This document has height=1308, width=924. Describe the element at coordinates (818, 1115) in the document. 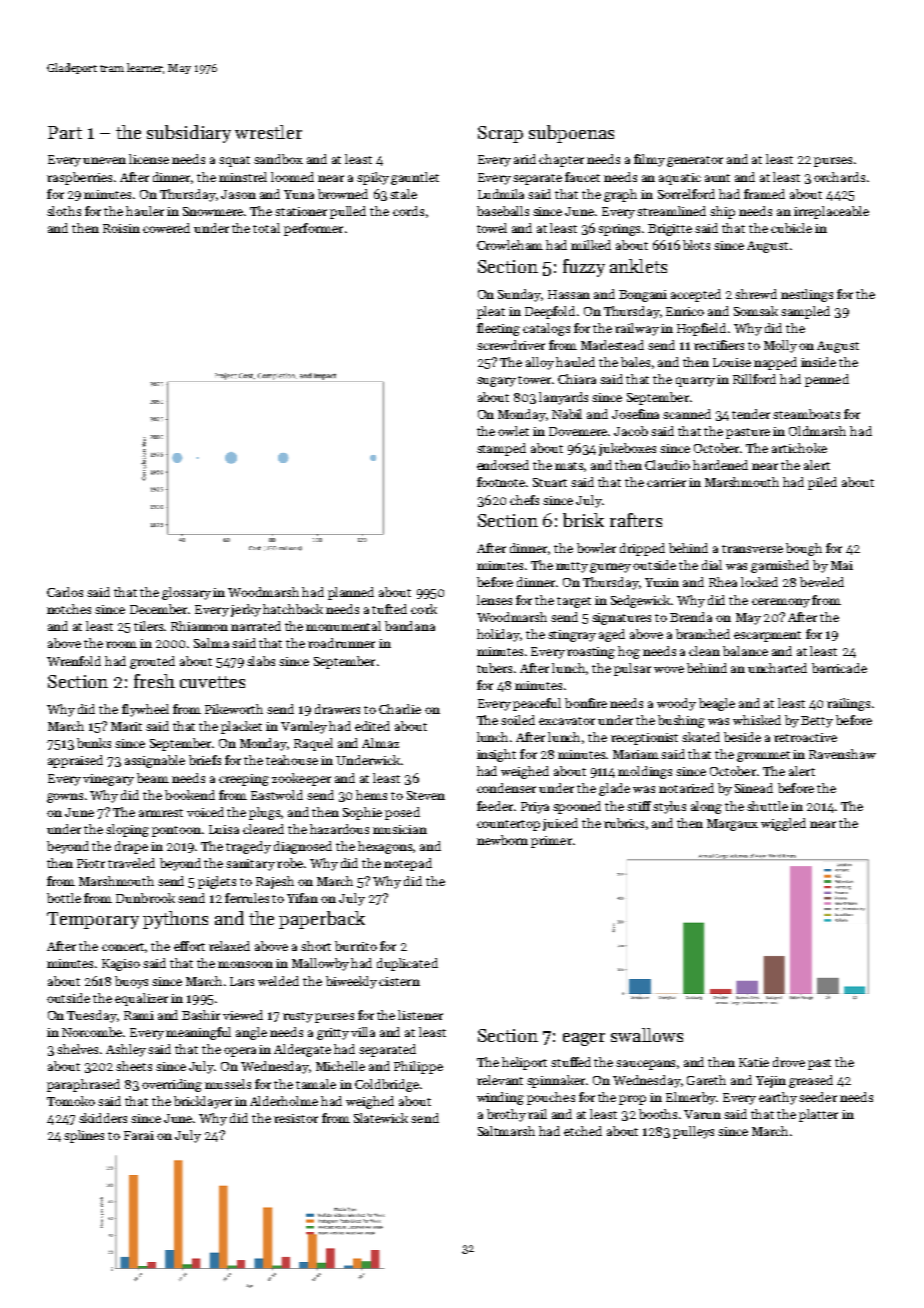

I see `platter` at that location.
